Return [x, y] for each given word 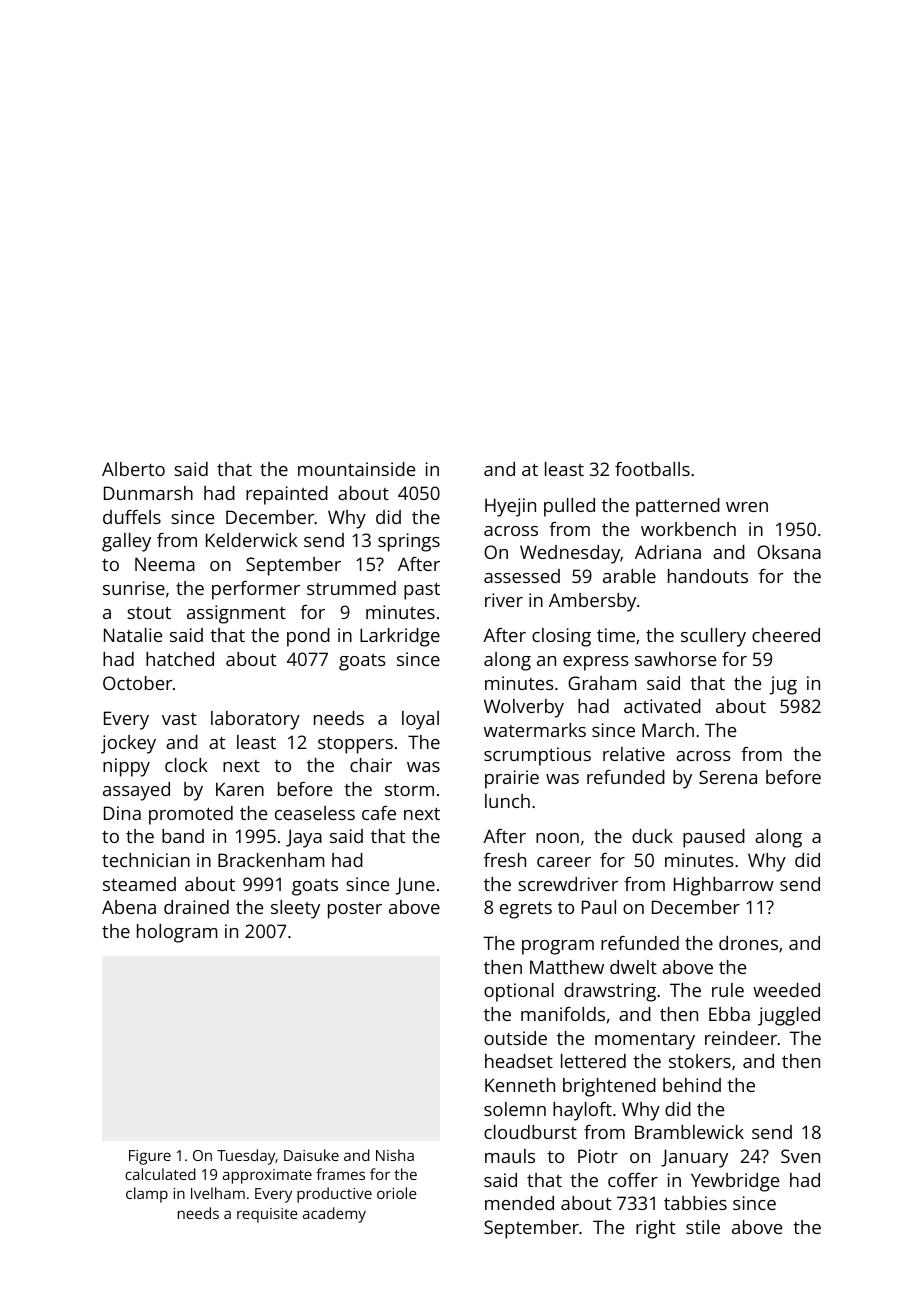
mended [519, 1203]
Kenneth [520, 1085]
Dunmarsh [148, 493]
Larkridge [400, 637]
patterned [678, 507]
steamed [139, 884]
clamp [147, 1195]
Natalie [133, 635]
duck [652, 836]
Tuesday [246, 1157]
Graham [602, 683]
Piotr [598, 1156]
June [415, 886]
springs [409, 542]
